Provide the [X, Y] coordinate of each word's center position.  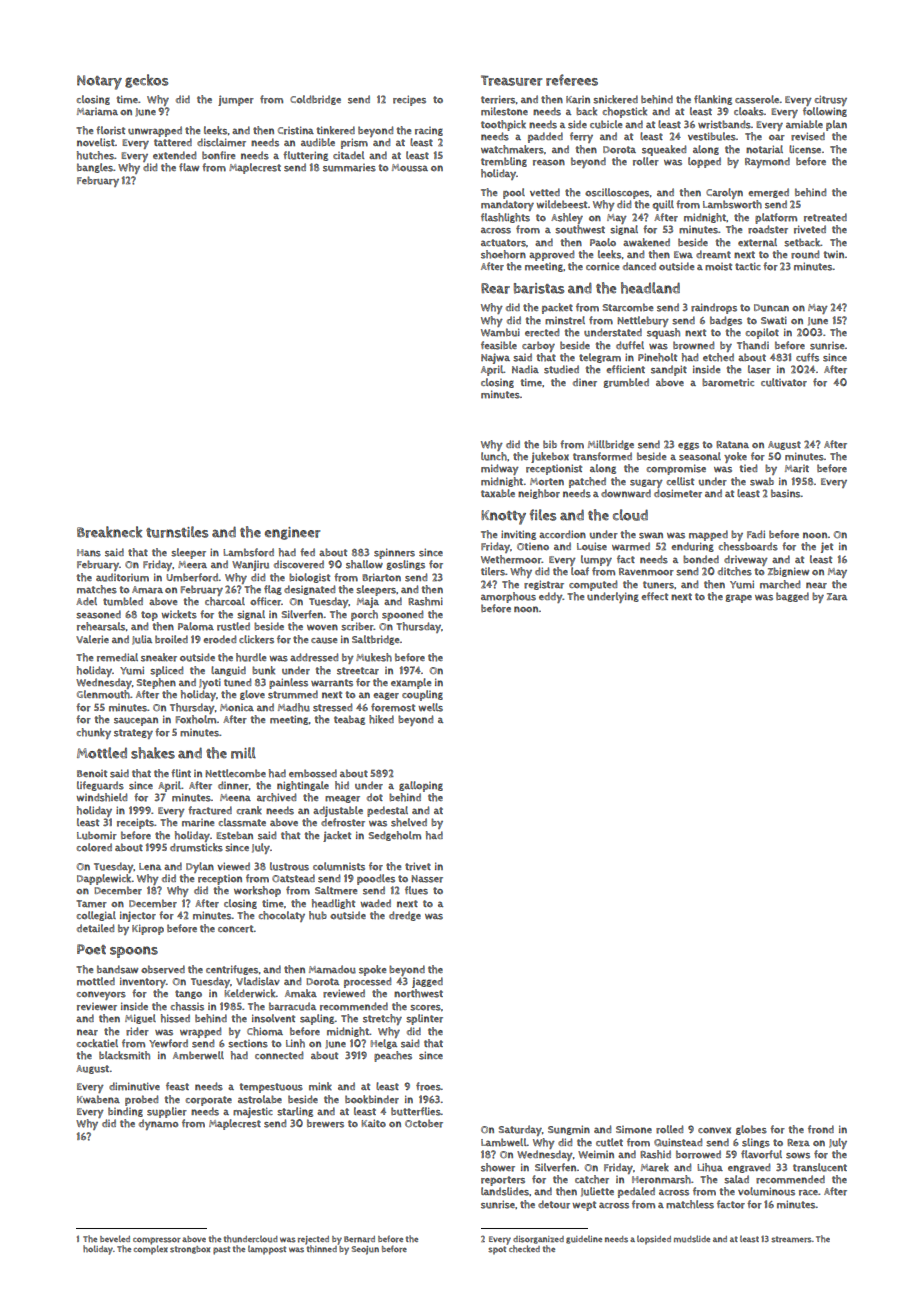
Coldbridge [315, 100]
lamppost [267, 1250]
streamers [791, 1239]
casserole [757, 99]
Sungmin [569, 1130]
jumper [236, 100]
